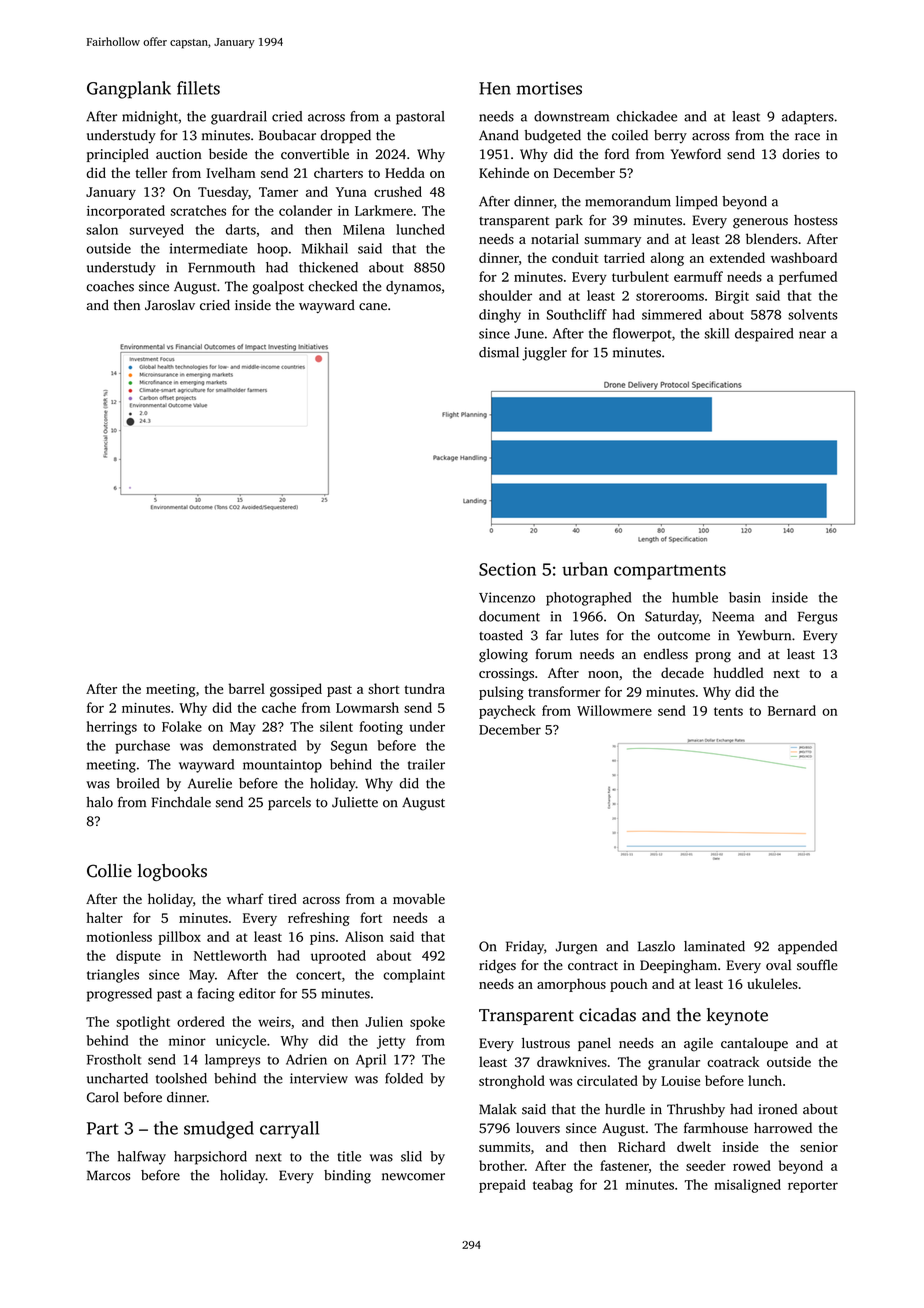 This page has height=1308, width=924. I want to click on fillets, so click(198, 88).
